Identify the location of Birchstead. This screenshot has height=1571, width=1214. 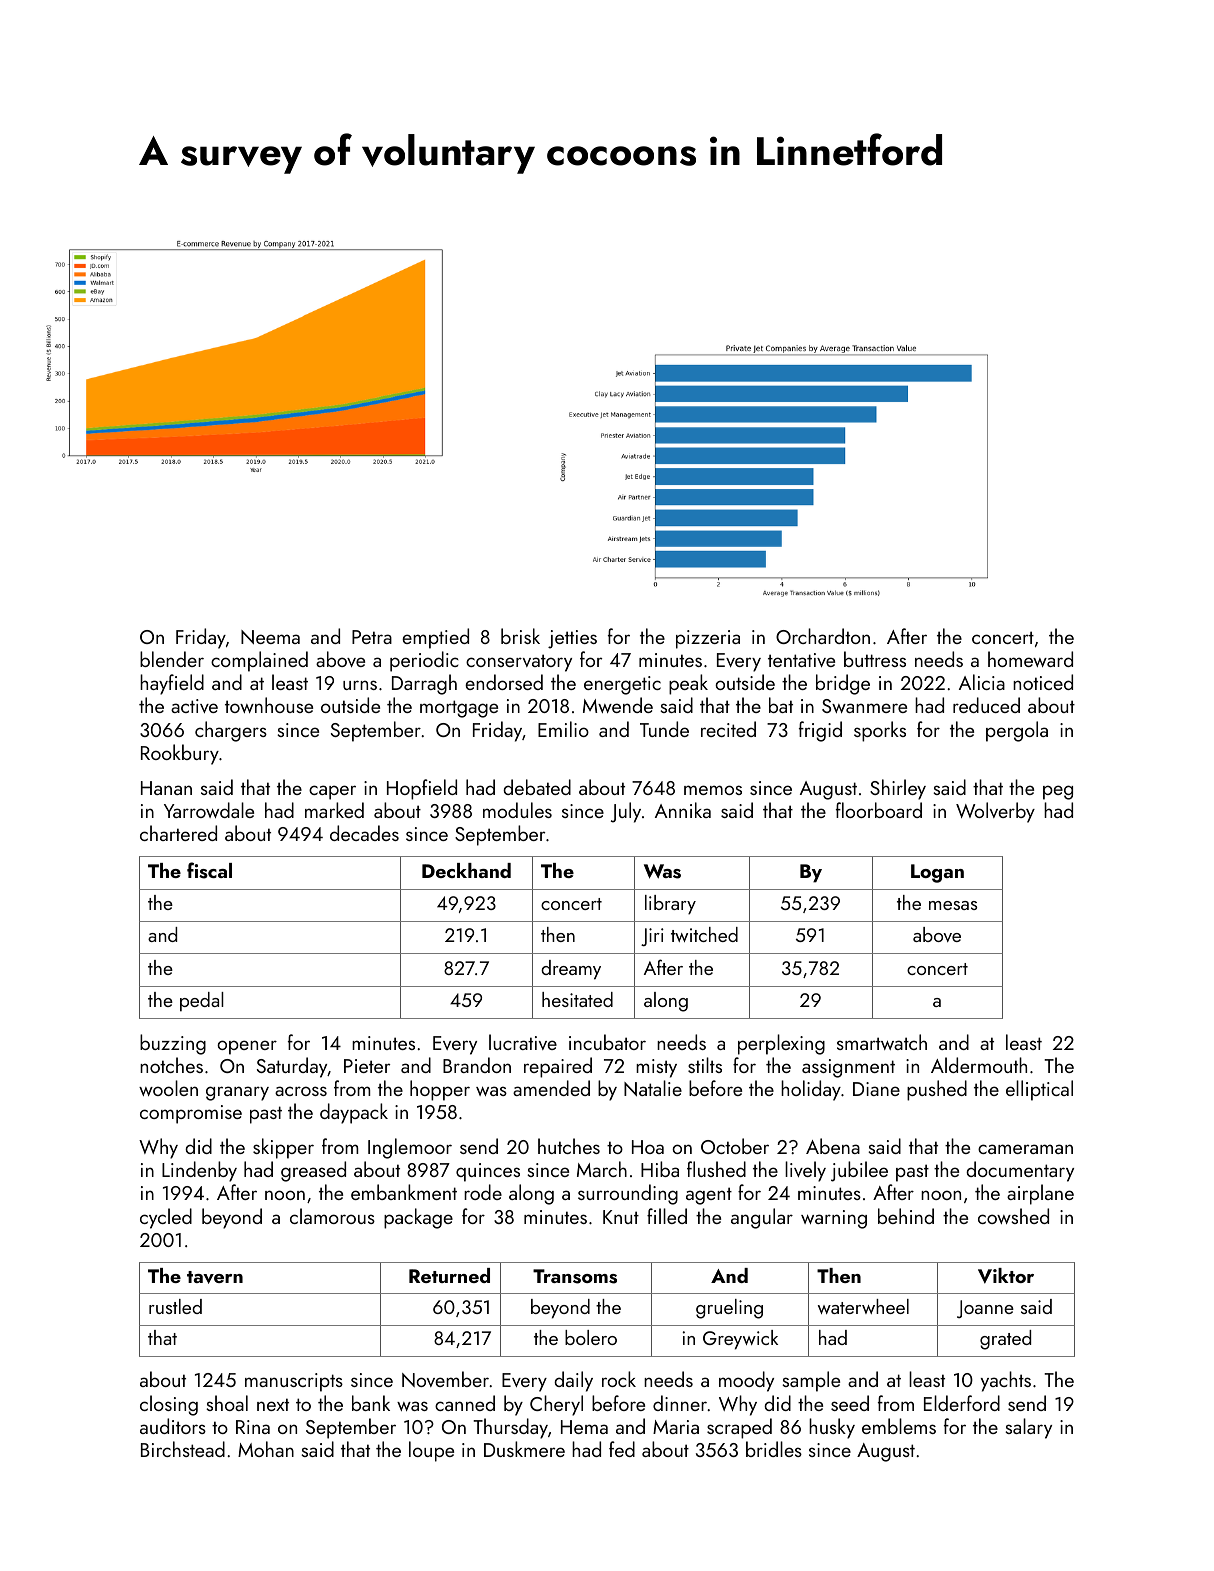
(183, 1449).
